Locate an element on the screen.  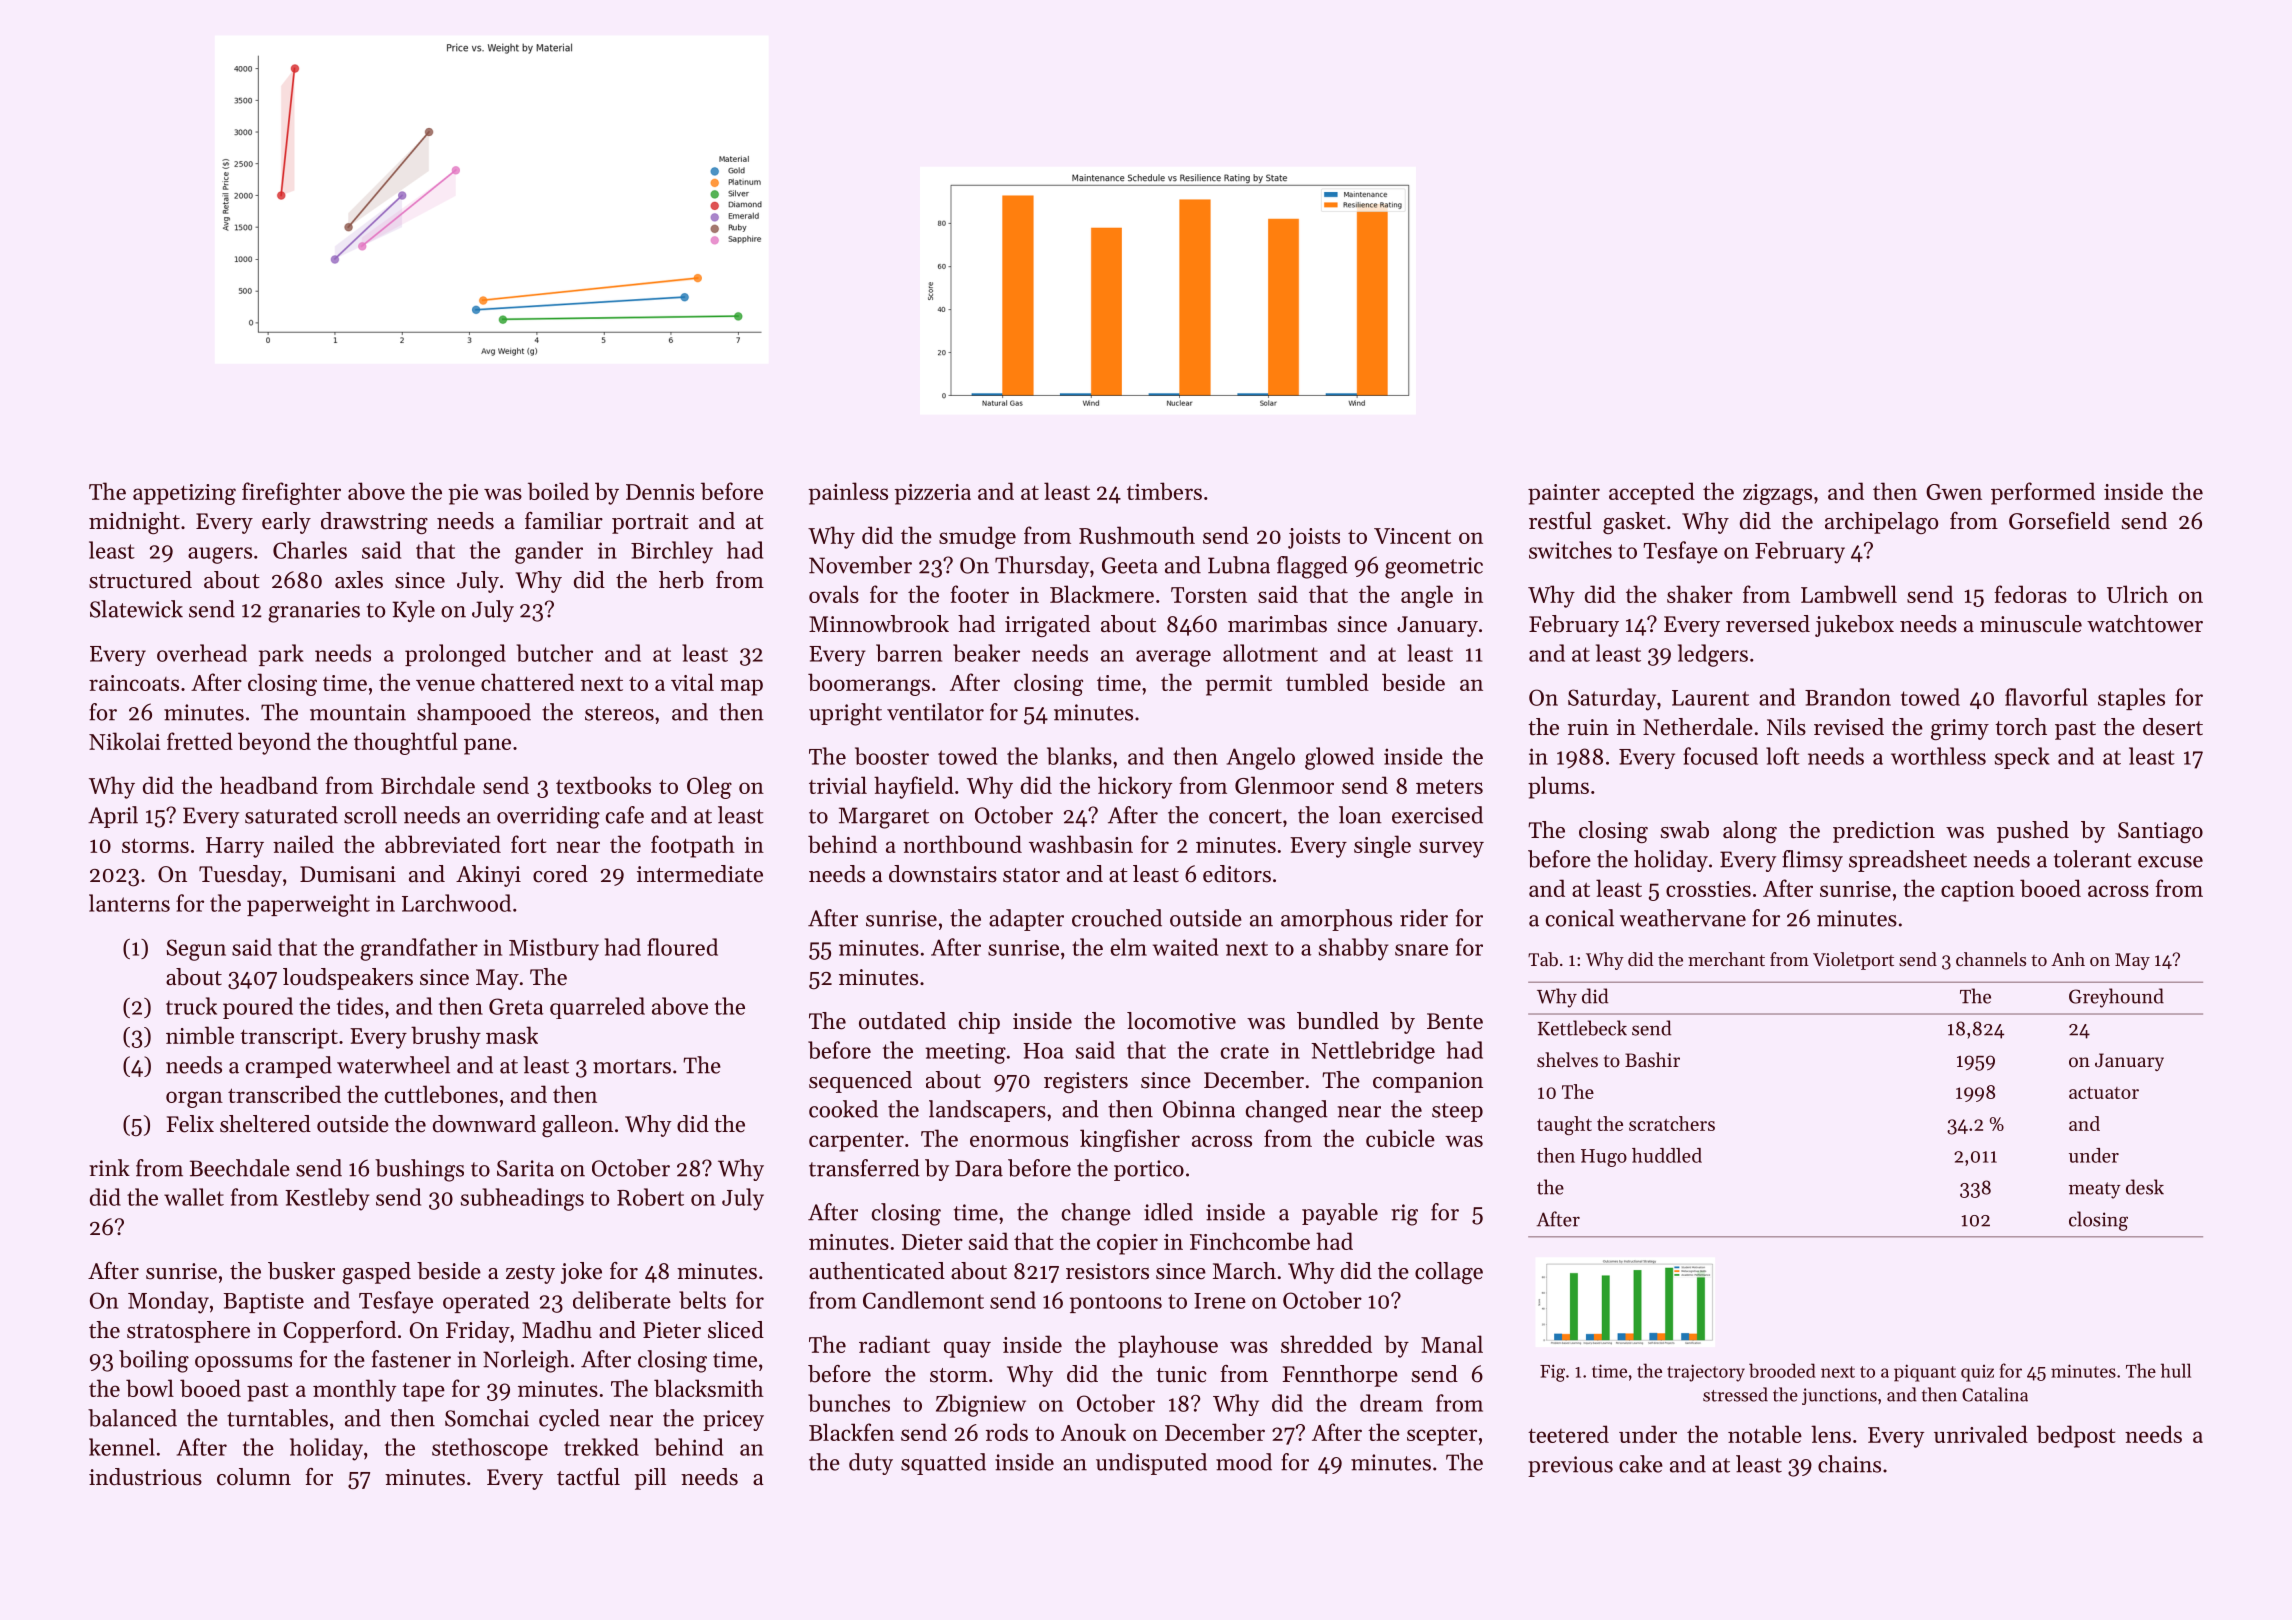
shampooed is located at coordinates (474, 714).
